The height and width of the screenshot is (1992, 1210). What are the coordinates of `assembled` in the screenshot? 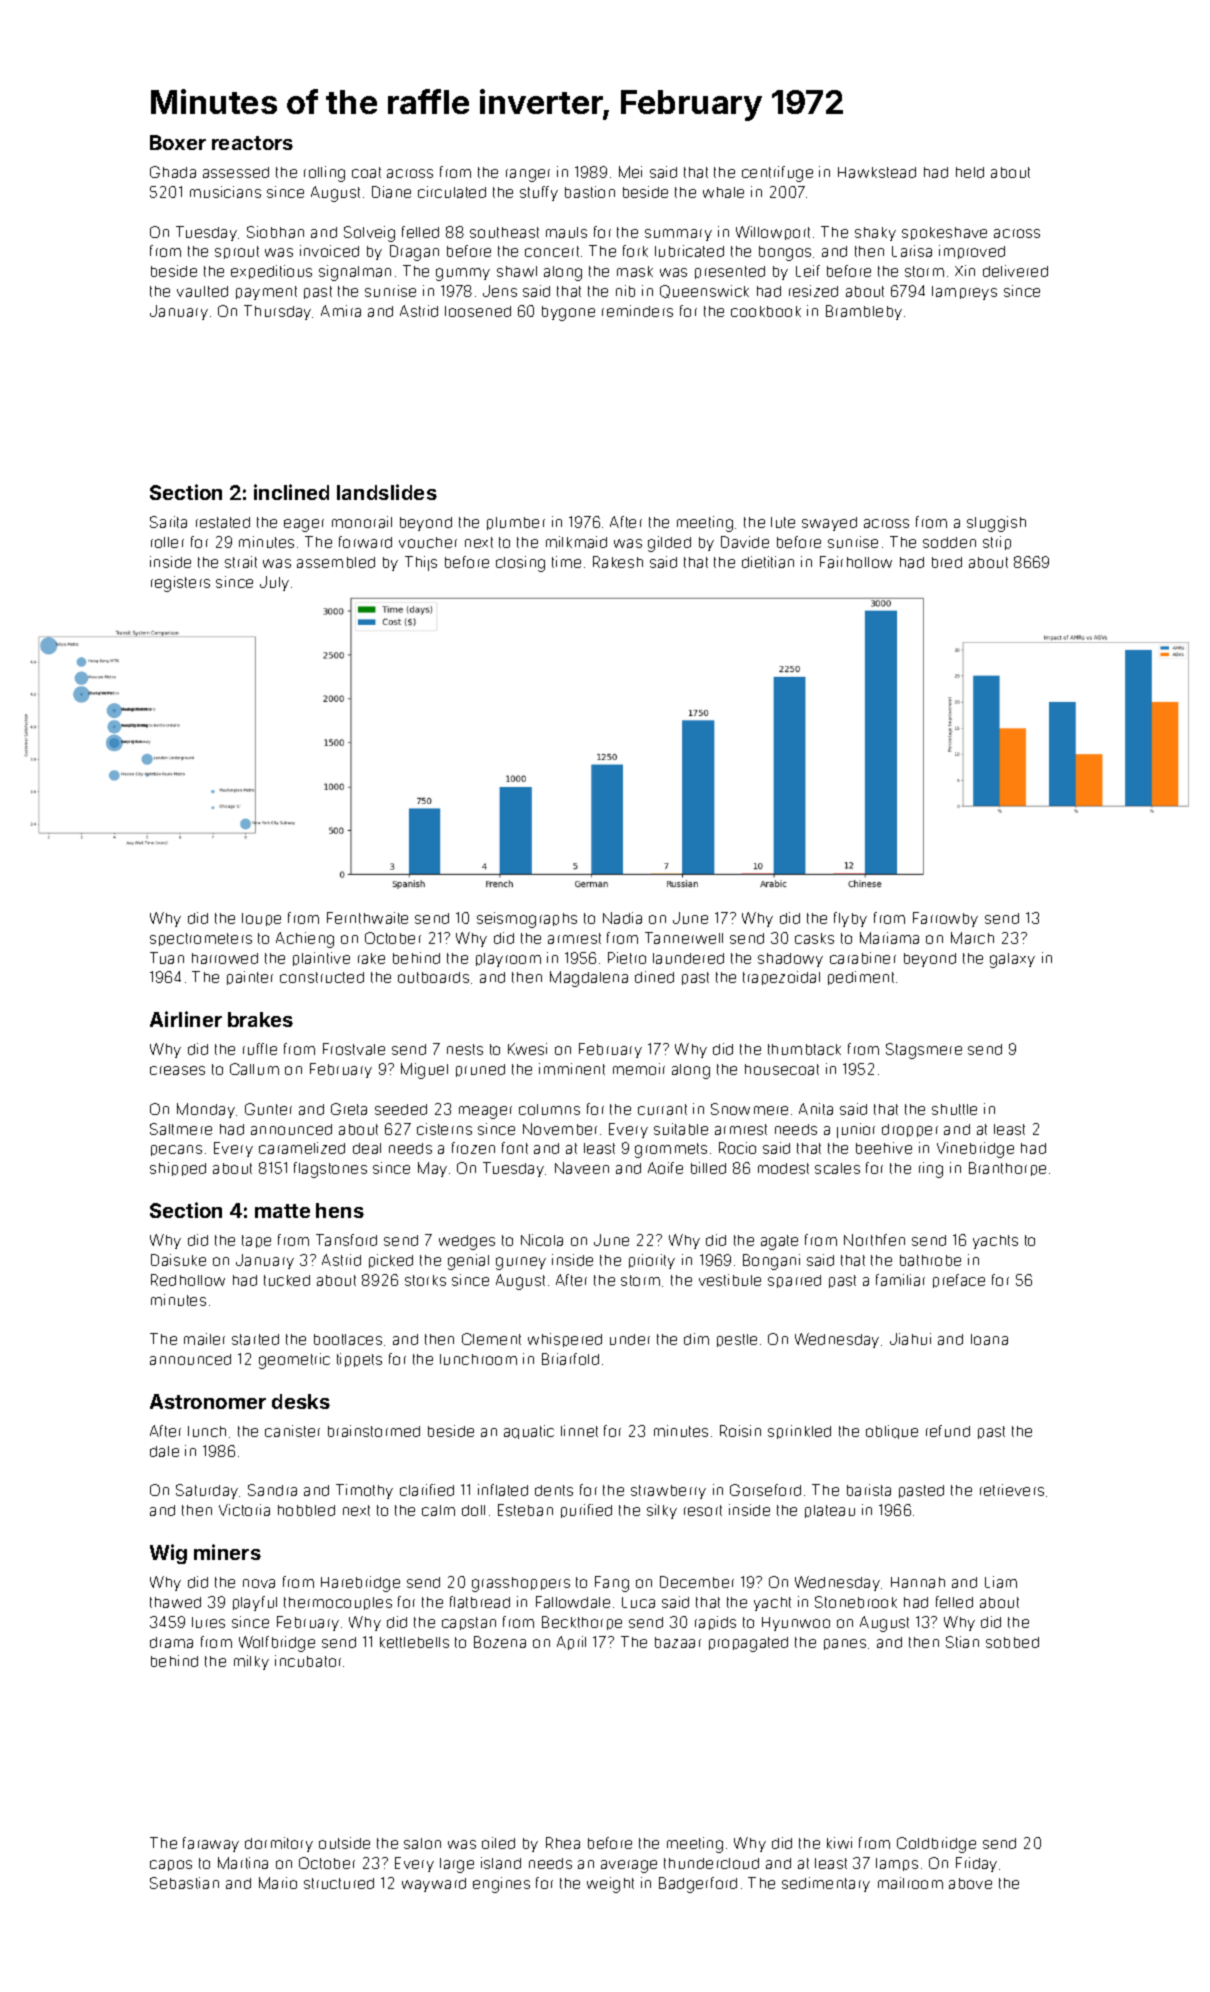 It's located at (336, 562).
